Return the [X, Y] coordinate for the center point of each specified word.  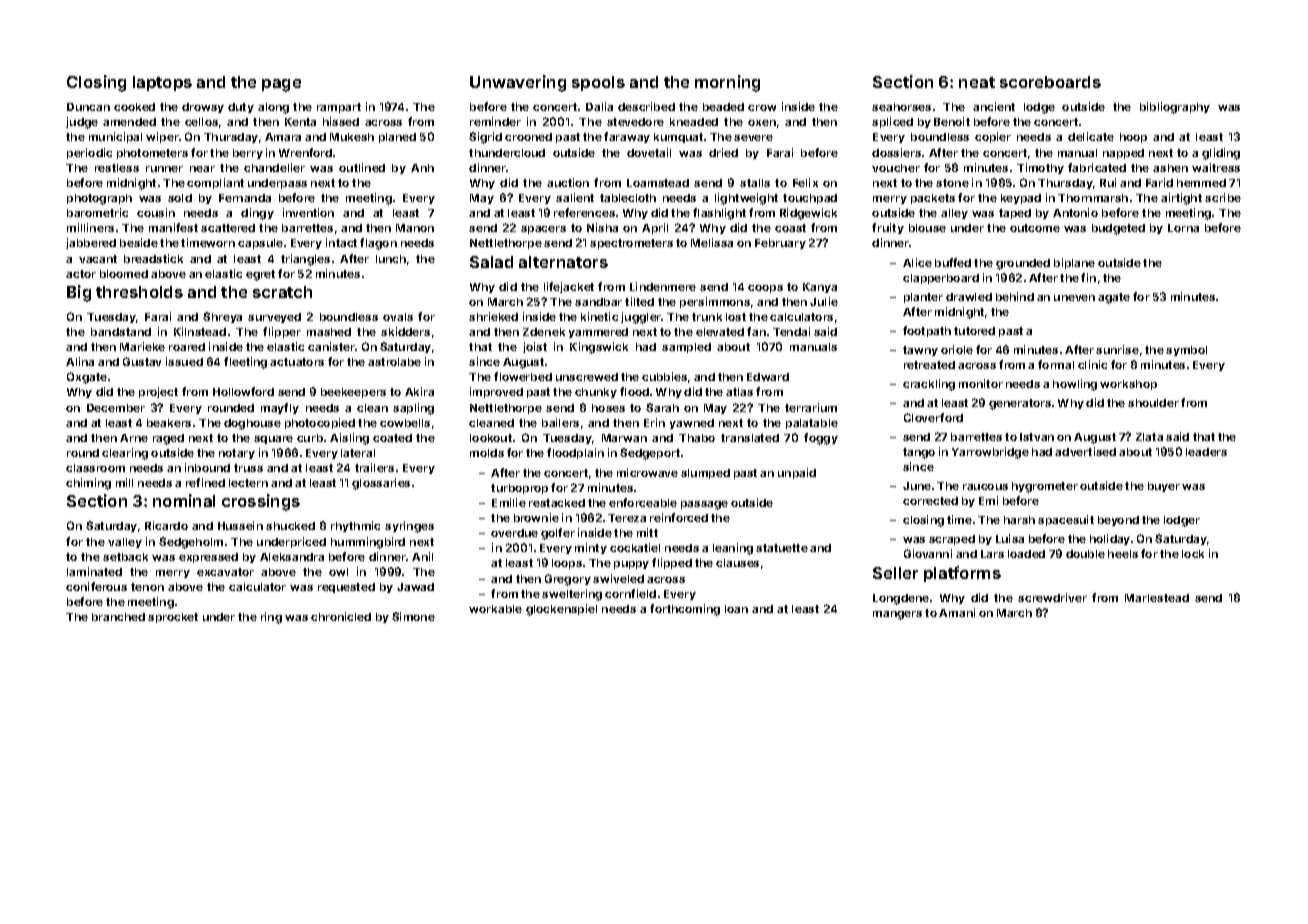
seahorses [901, 107]
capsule [260, 244]
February [780, 244]
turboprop [519, 489]
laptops [162, 83]
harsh [1019, 520]
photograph [99, 199]
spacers [543, 230]
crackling [929, 385]
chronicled [341, 616]
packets [933, 199]
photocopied [320, 423]
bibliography [1175, 108]
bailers [560, 422]
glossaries [381, 484]
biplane [1074, 263]
